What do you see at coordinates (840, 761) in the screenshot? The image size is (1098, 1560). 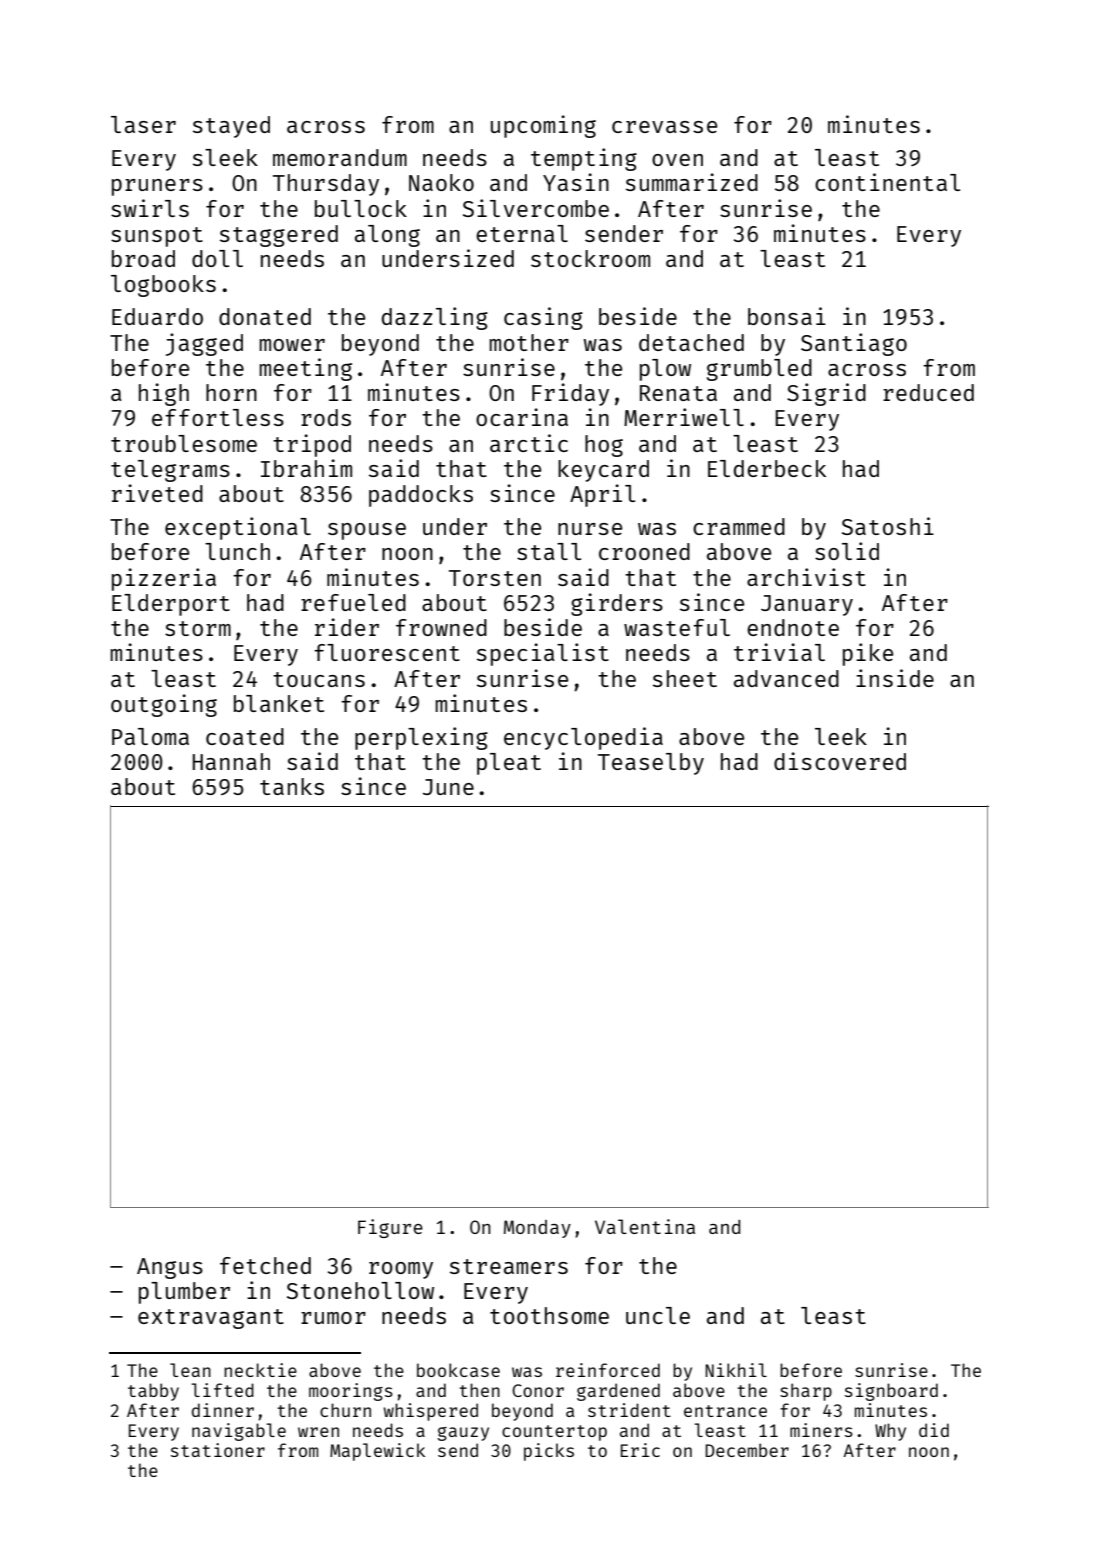 I see `discovered` at bounding box center [840, 761].
